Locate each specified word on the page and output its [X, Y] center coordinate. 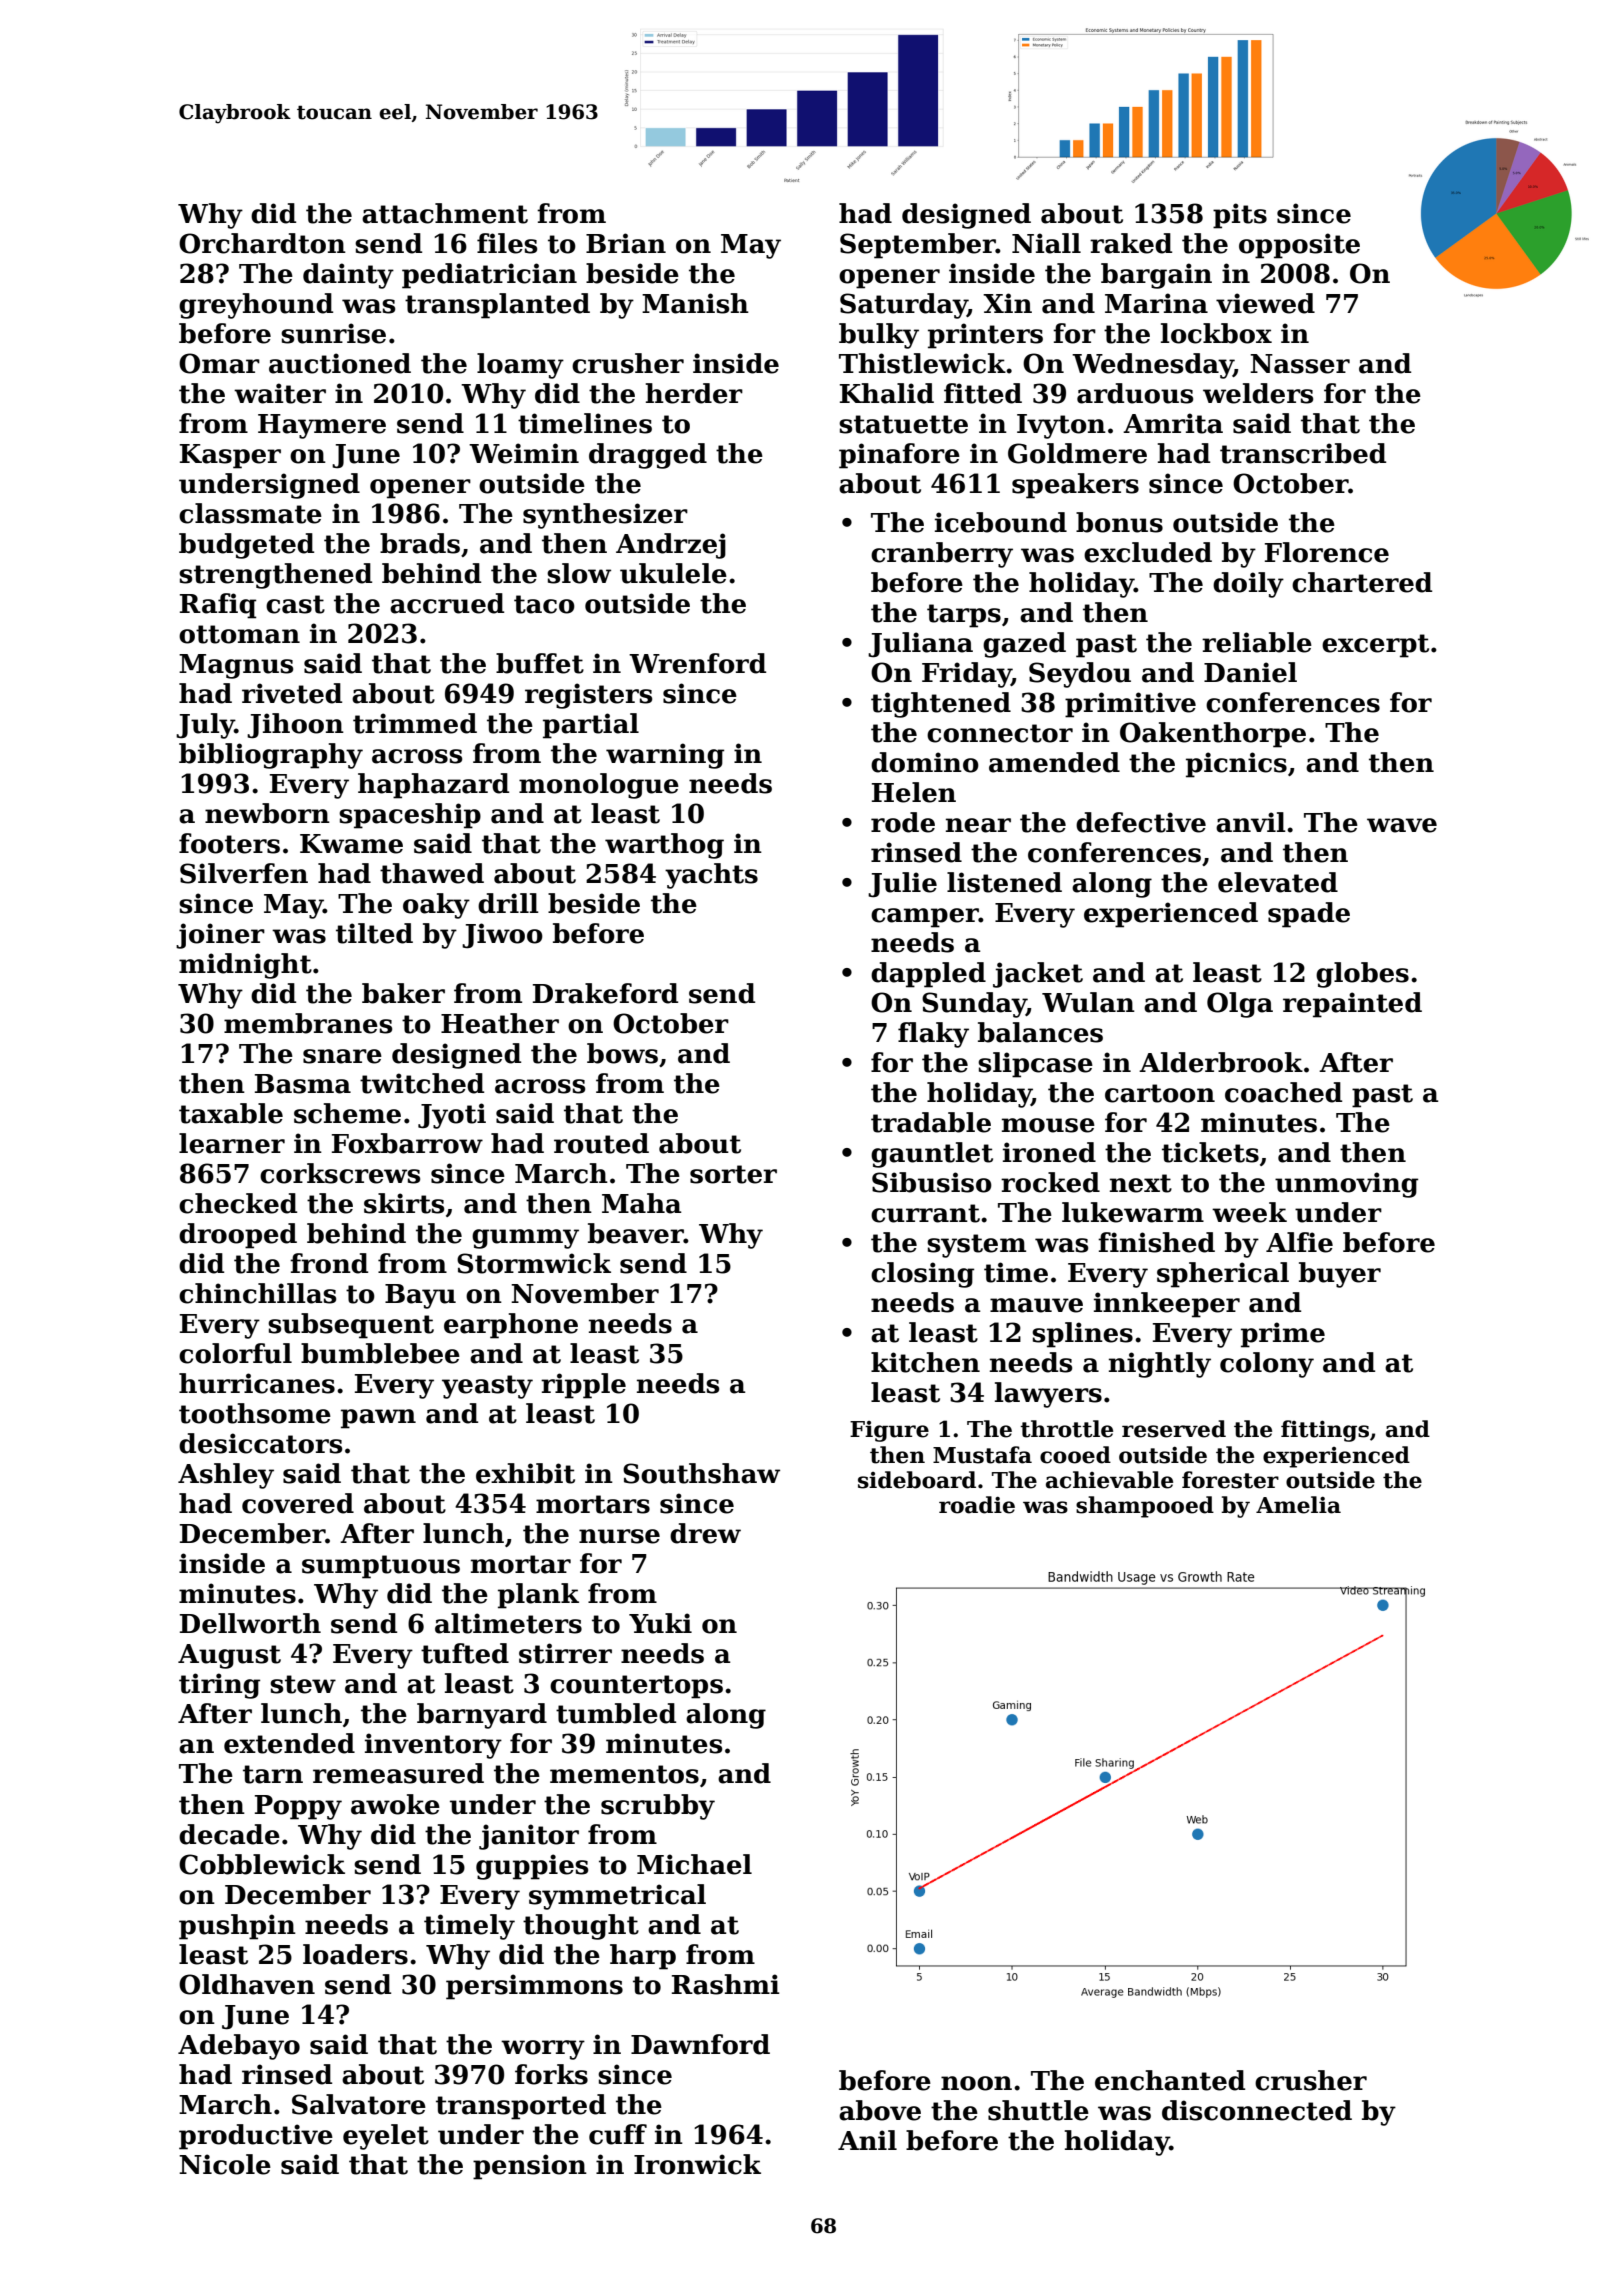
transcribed [1303, 453]
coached [1283, 1092]
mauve [1036, 1305]
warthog [664, 846]
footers [229, 843]
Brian [626, 243]
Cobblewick [262, 1864]
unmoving [1346, 1185]
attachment [445, 213]
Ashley [226, 1476]
